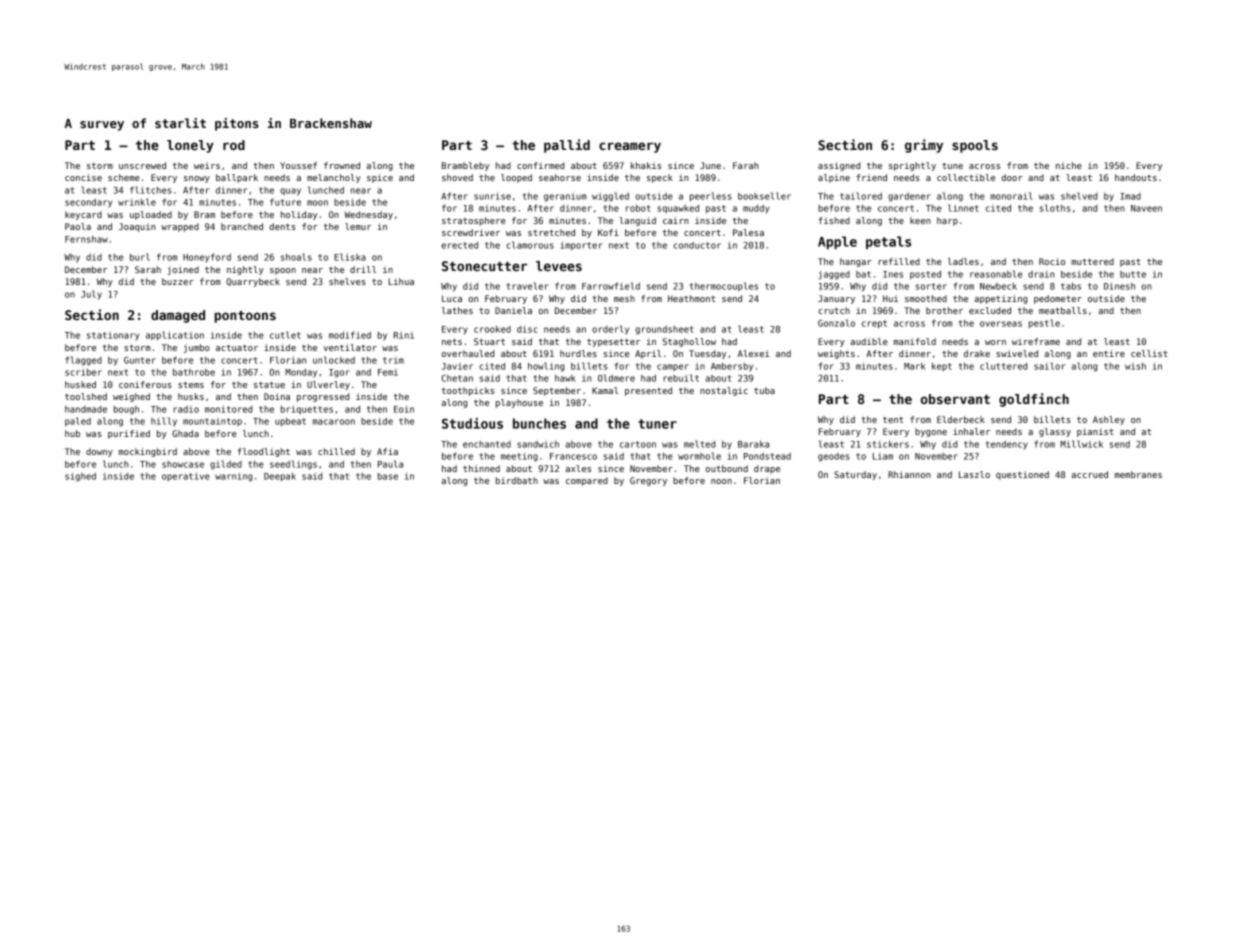 Image resolution: width=1233 pixels, height=952 pixels. Describe the element at coordinates (573, 456) in the screenshot. I see `Francesco` at that location.
